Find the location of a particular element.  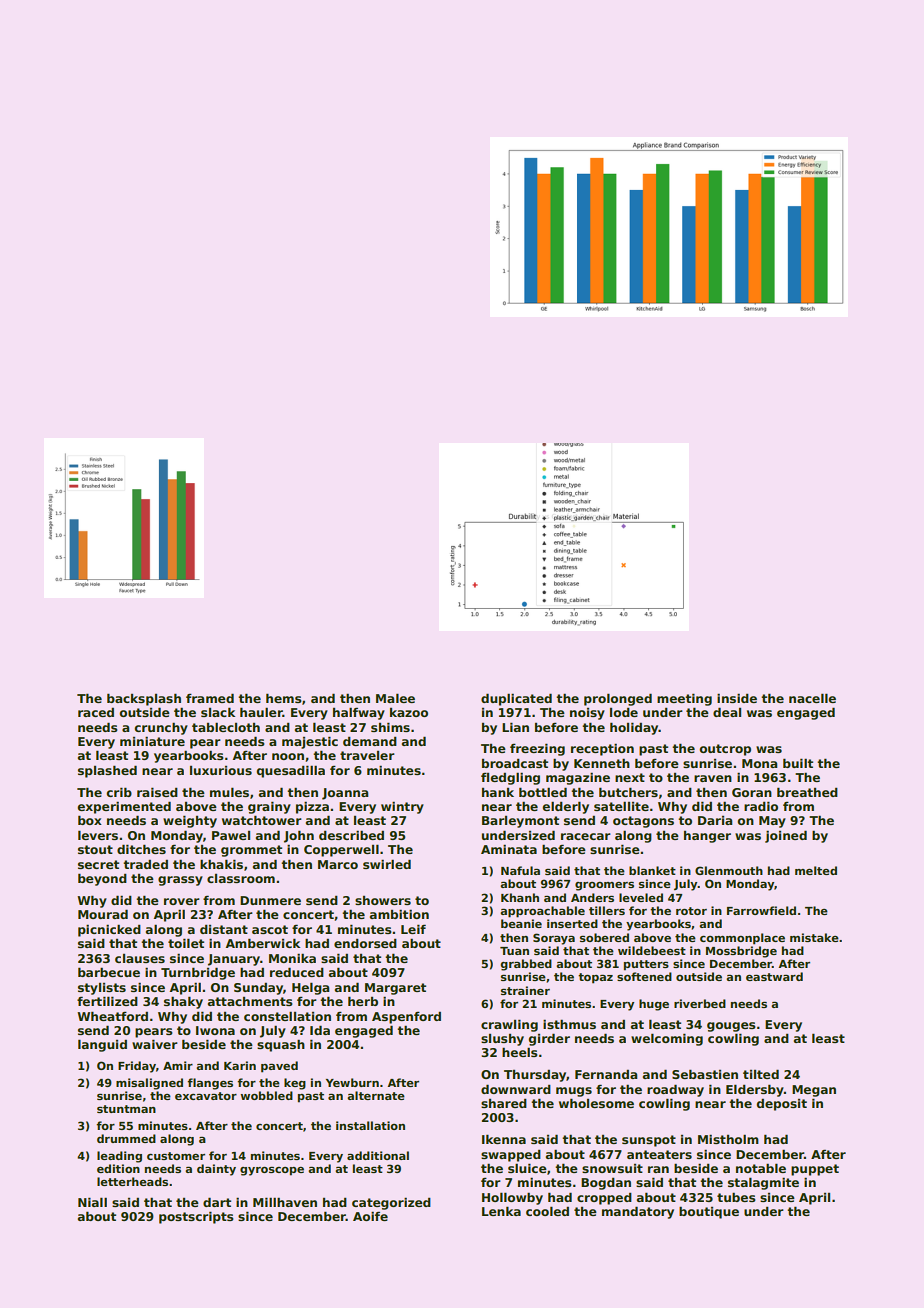

melted is located at coordinates (816, 870).
